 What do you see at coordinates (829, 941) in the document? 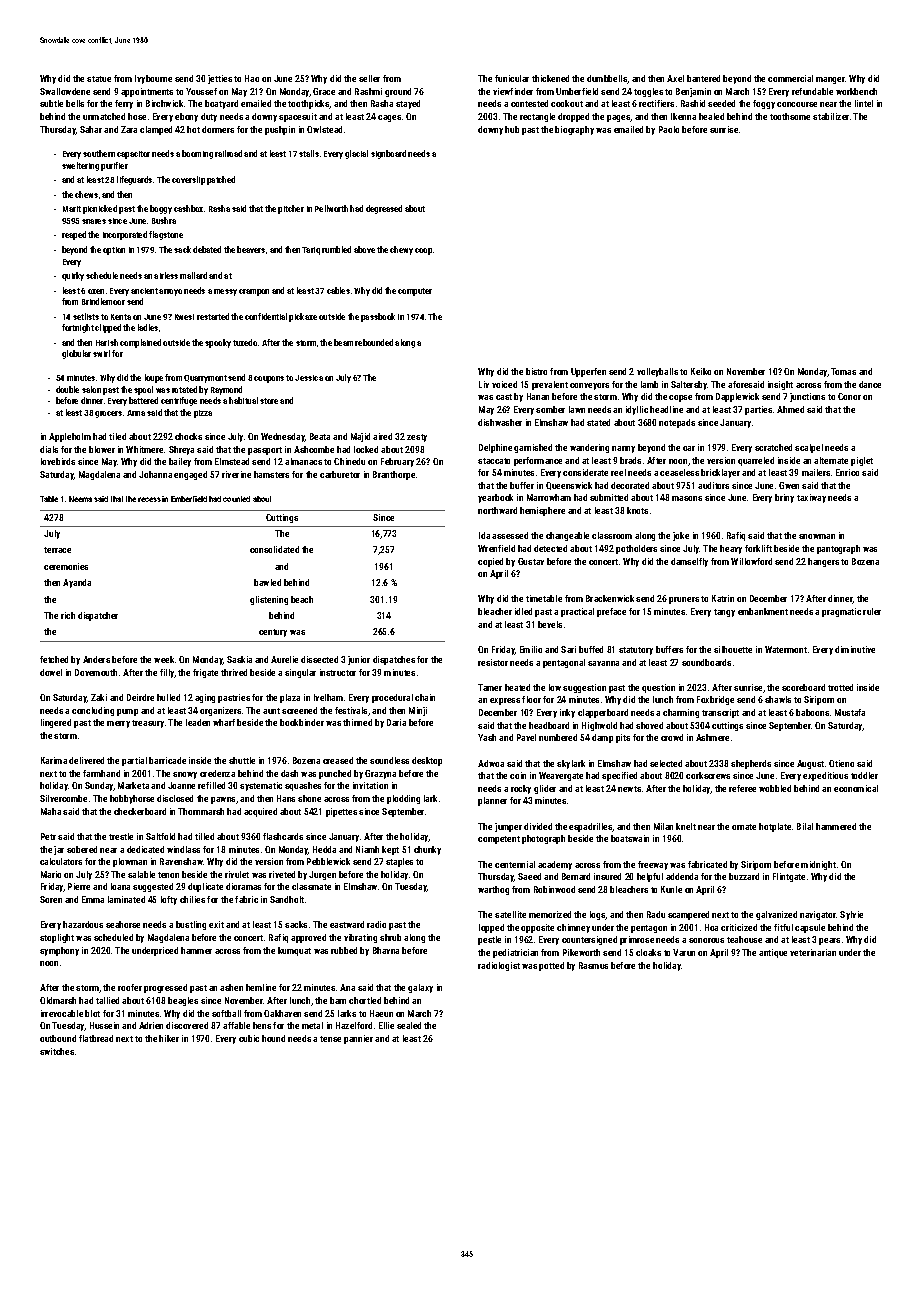
I see `pears` at bounding box center [829, 941].
